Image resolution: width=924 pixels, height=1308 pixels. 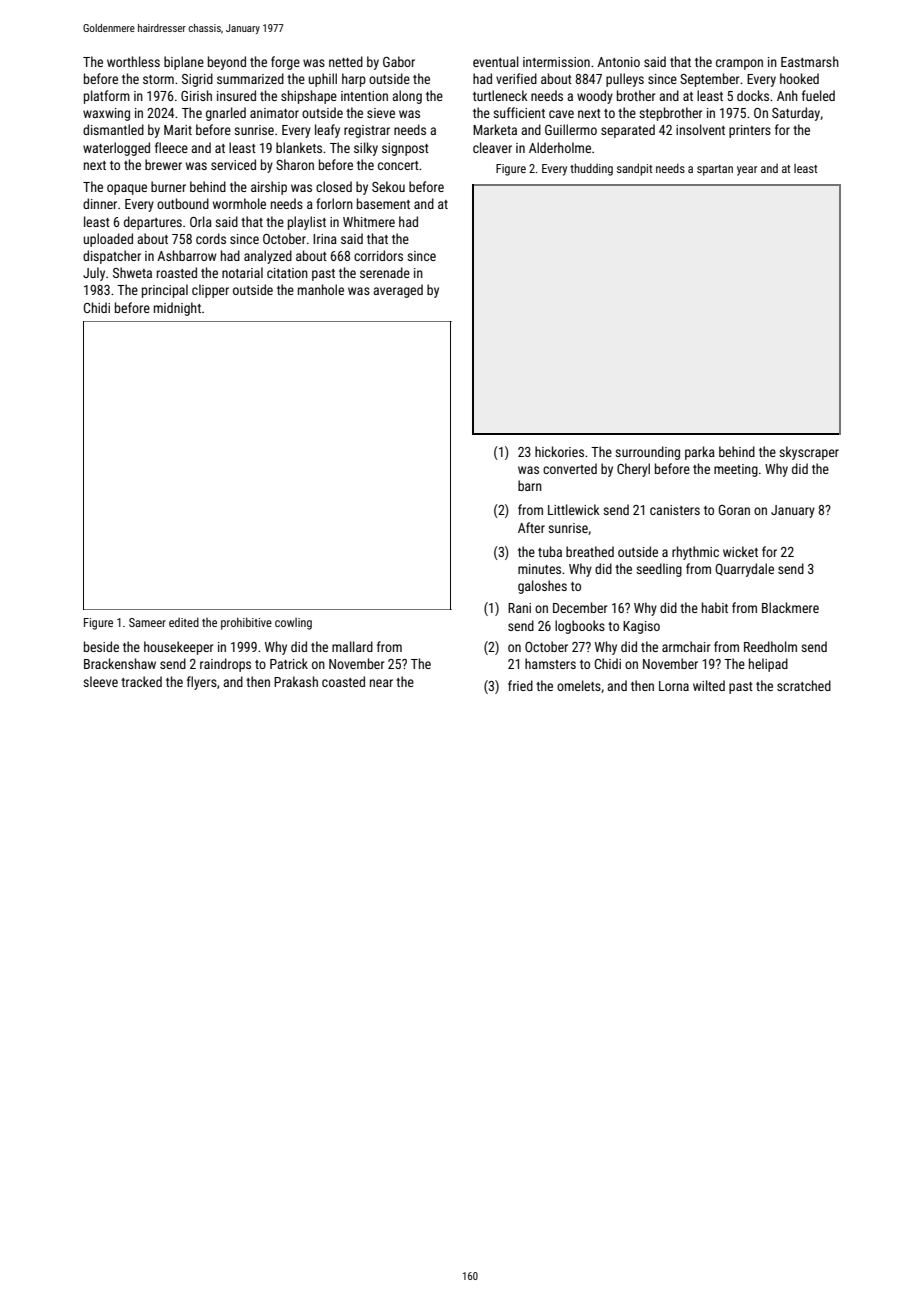 I want to click on skyscraper, so click(x=809, y=453).
